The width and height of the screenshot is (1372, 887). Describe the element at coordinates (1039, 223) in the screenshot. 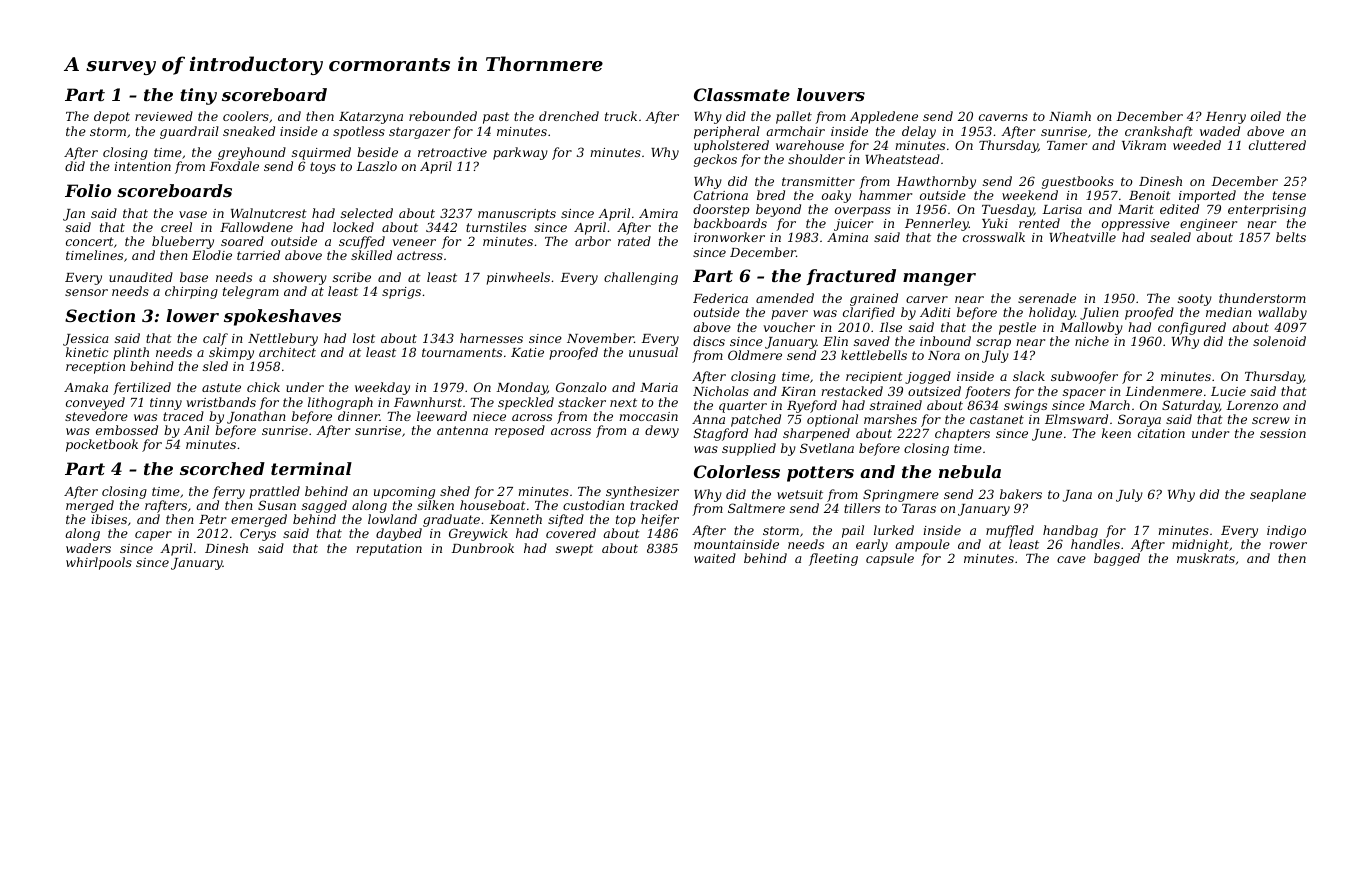

I see `rented` at that location.
